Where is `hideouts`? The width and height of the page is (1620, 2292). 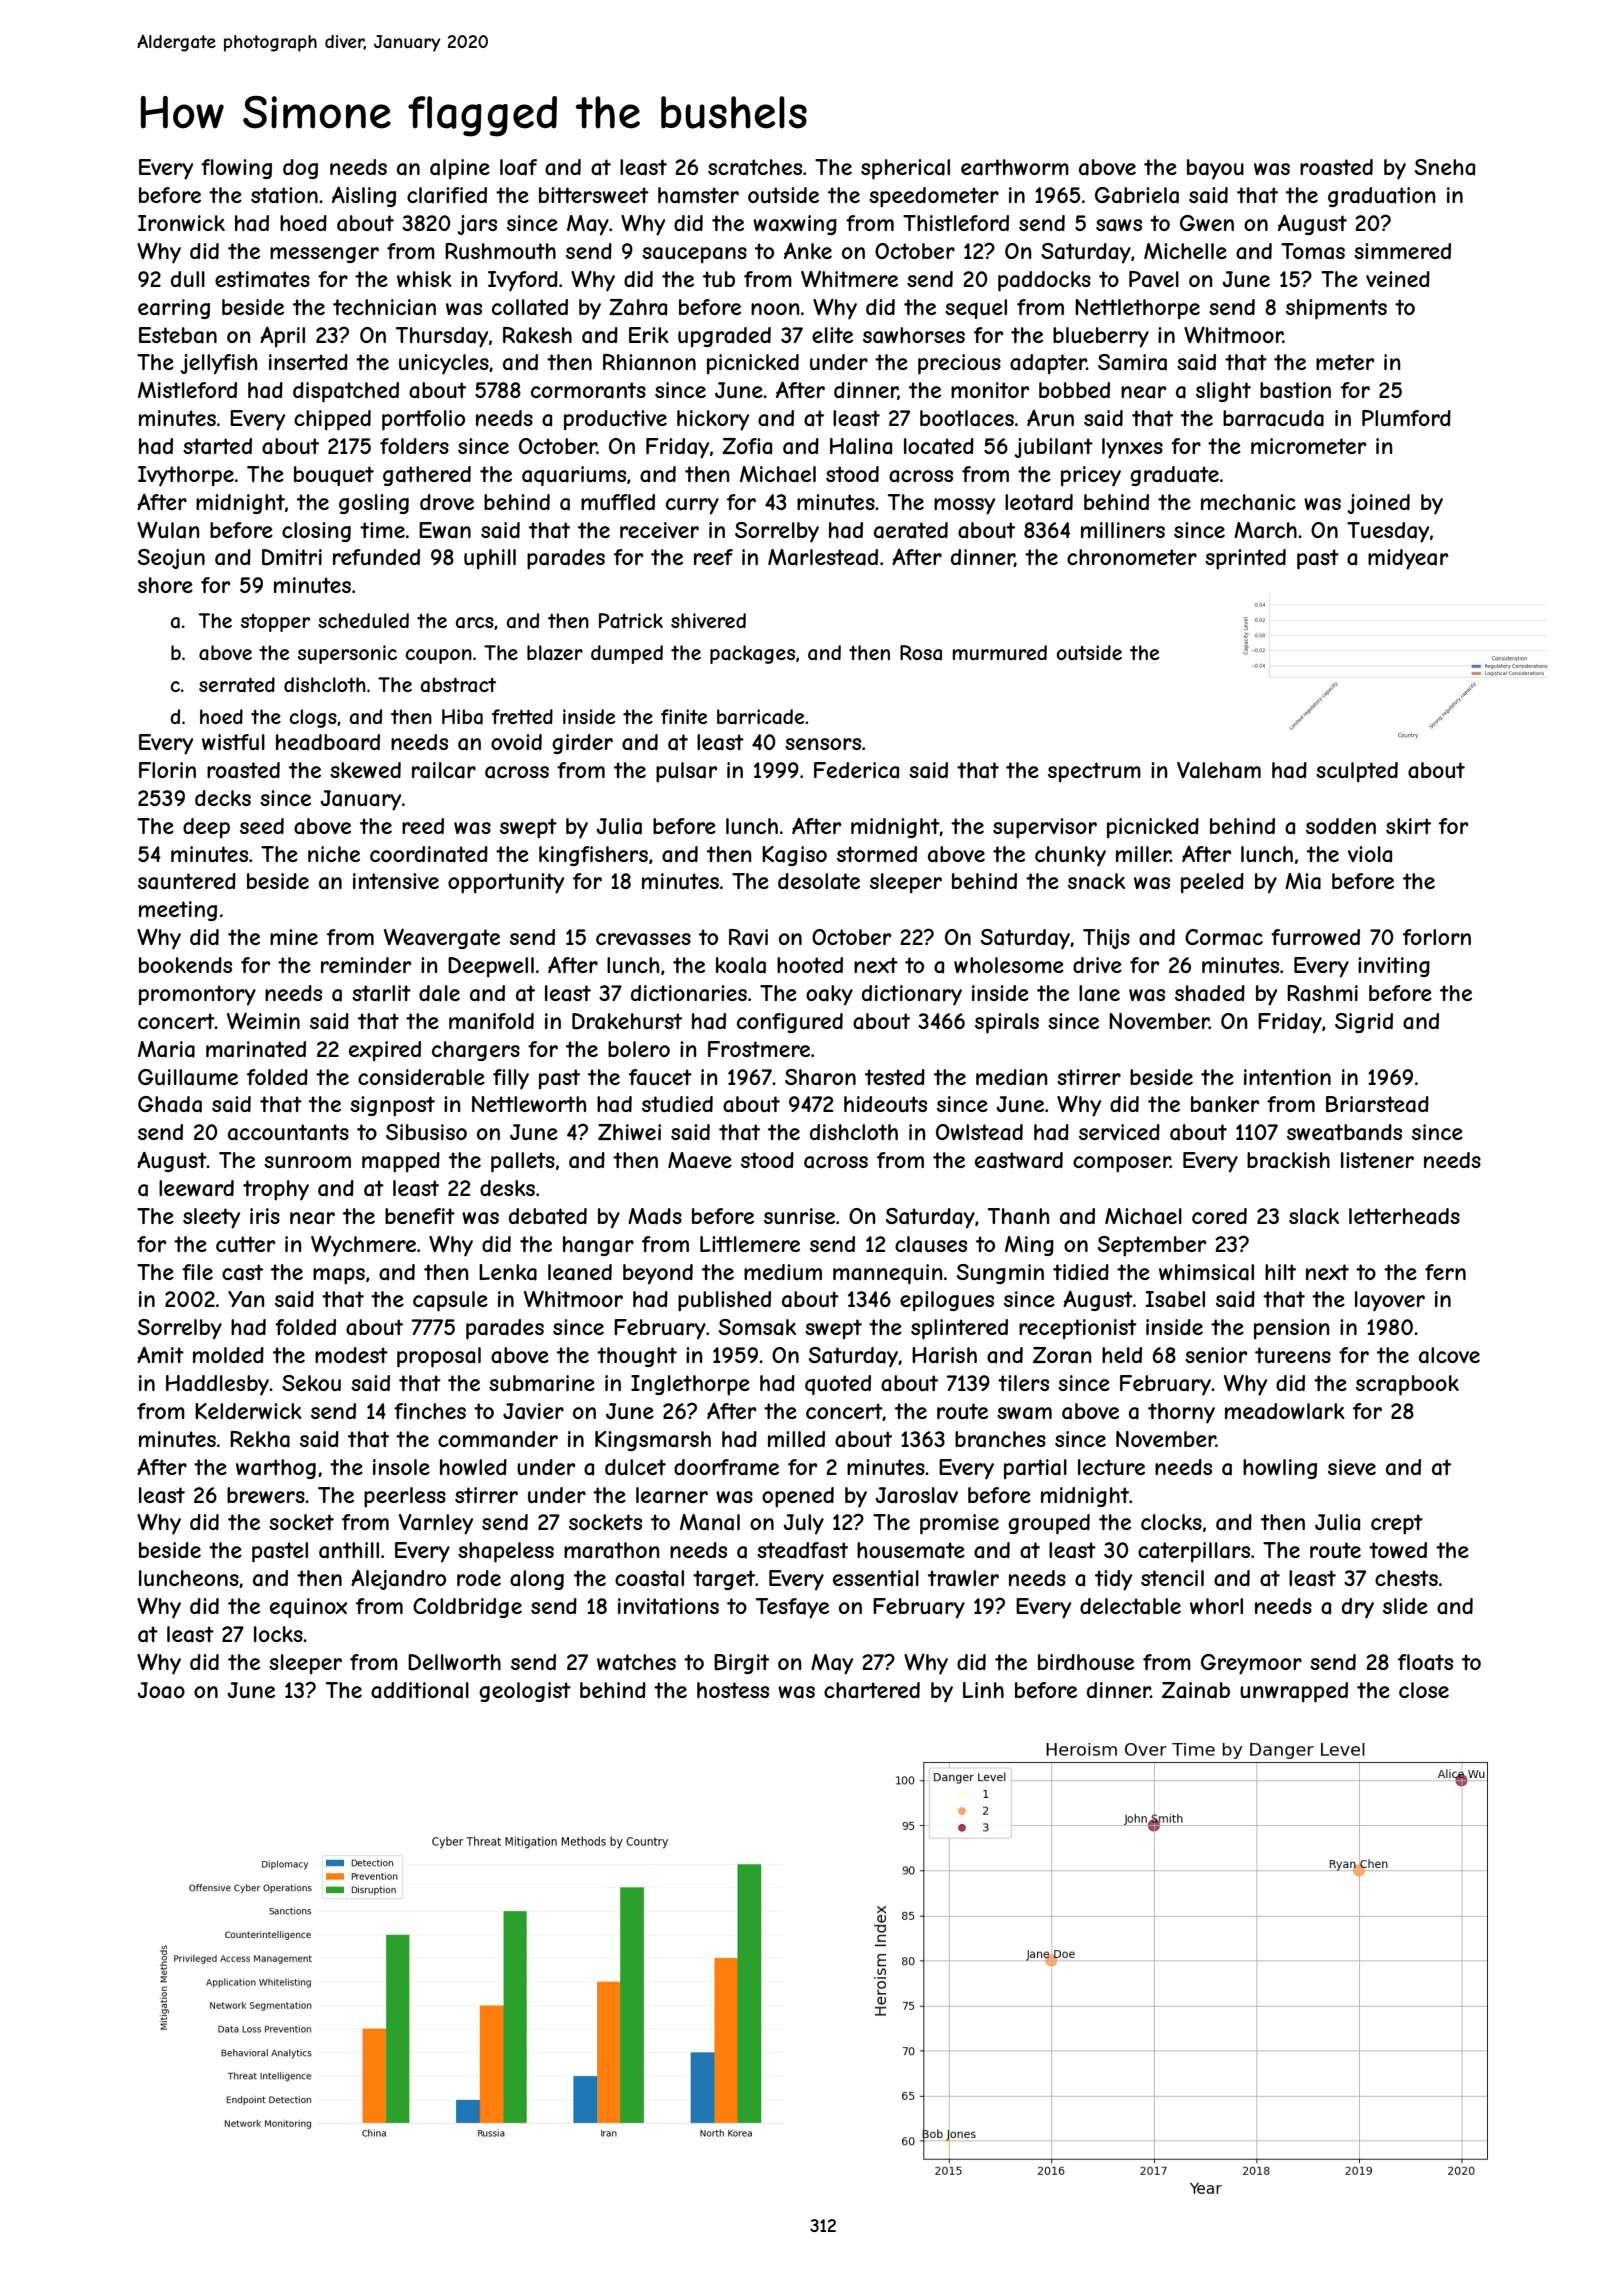
hideouts is located at coordinates (885, 1104).
